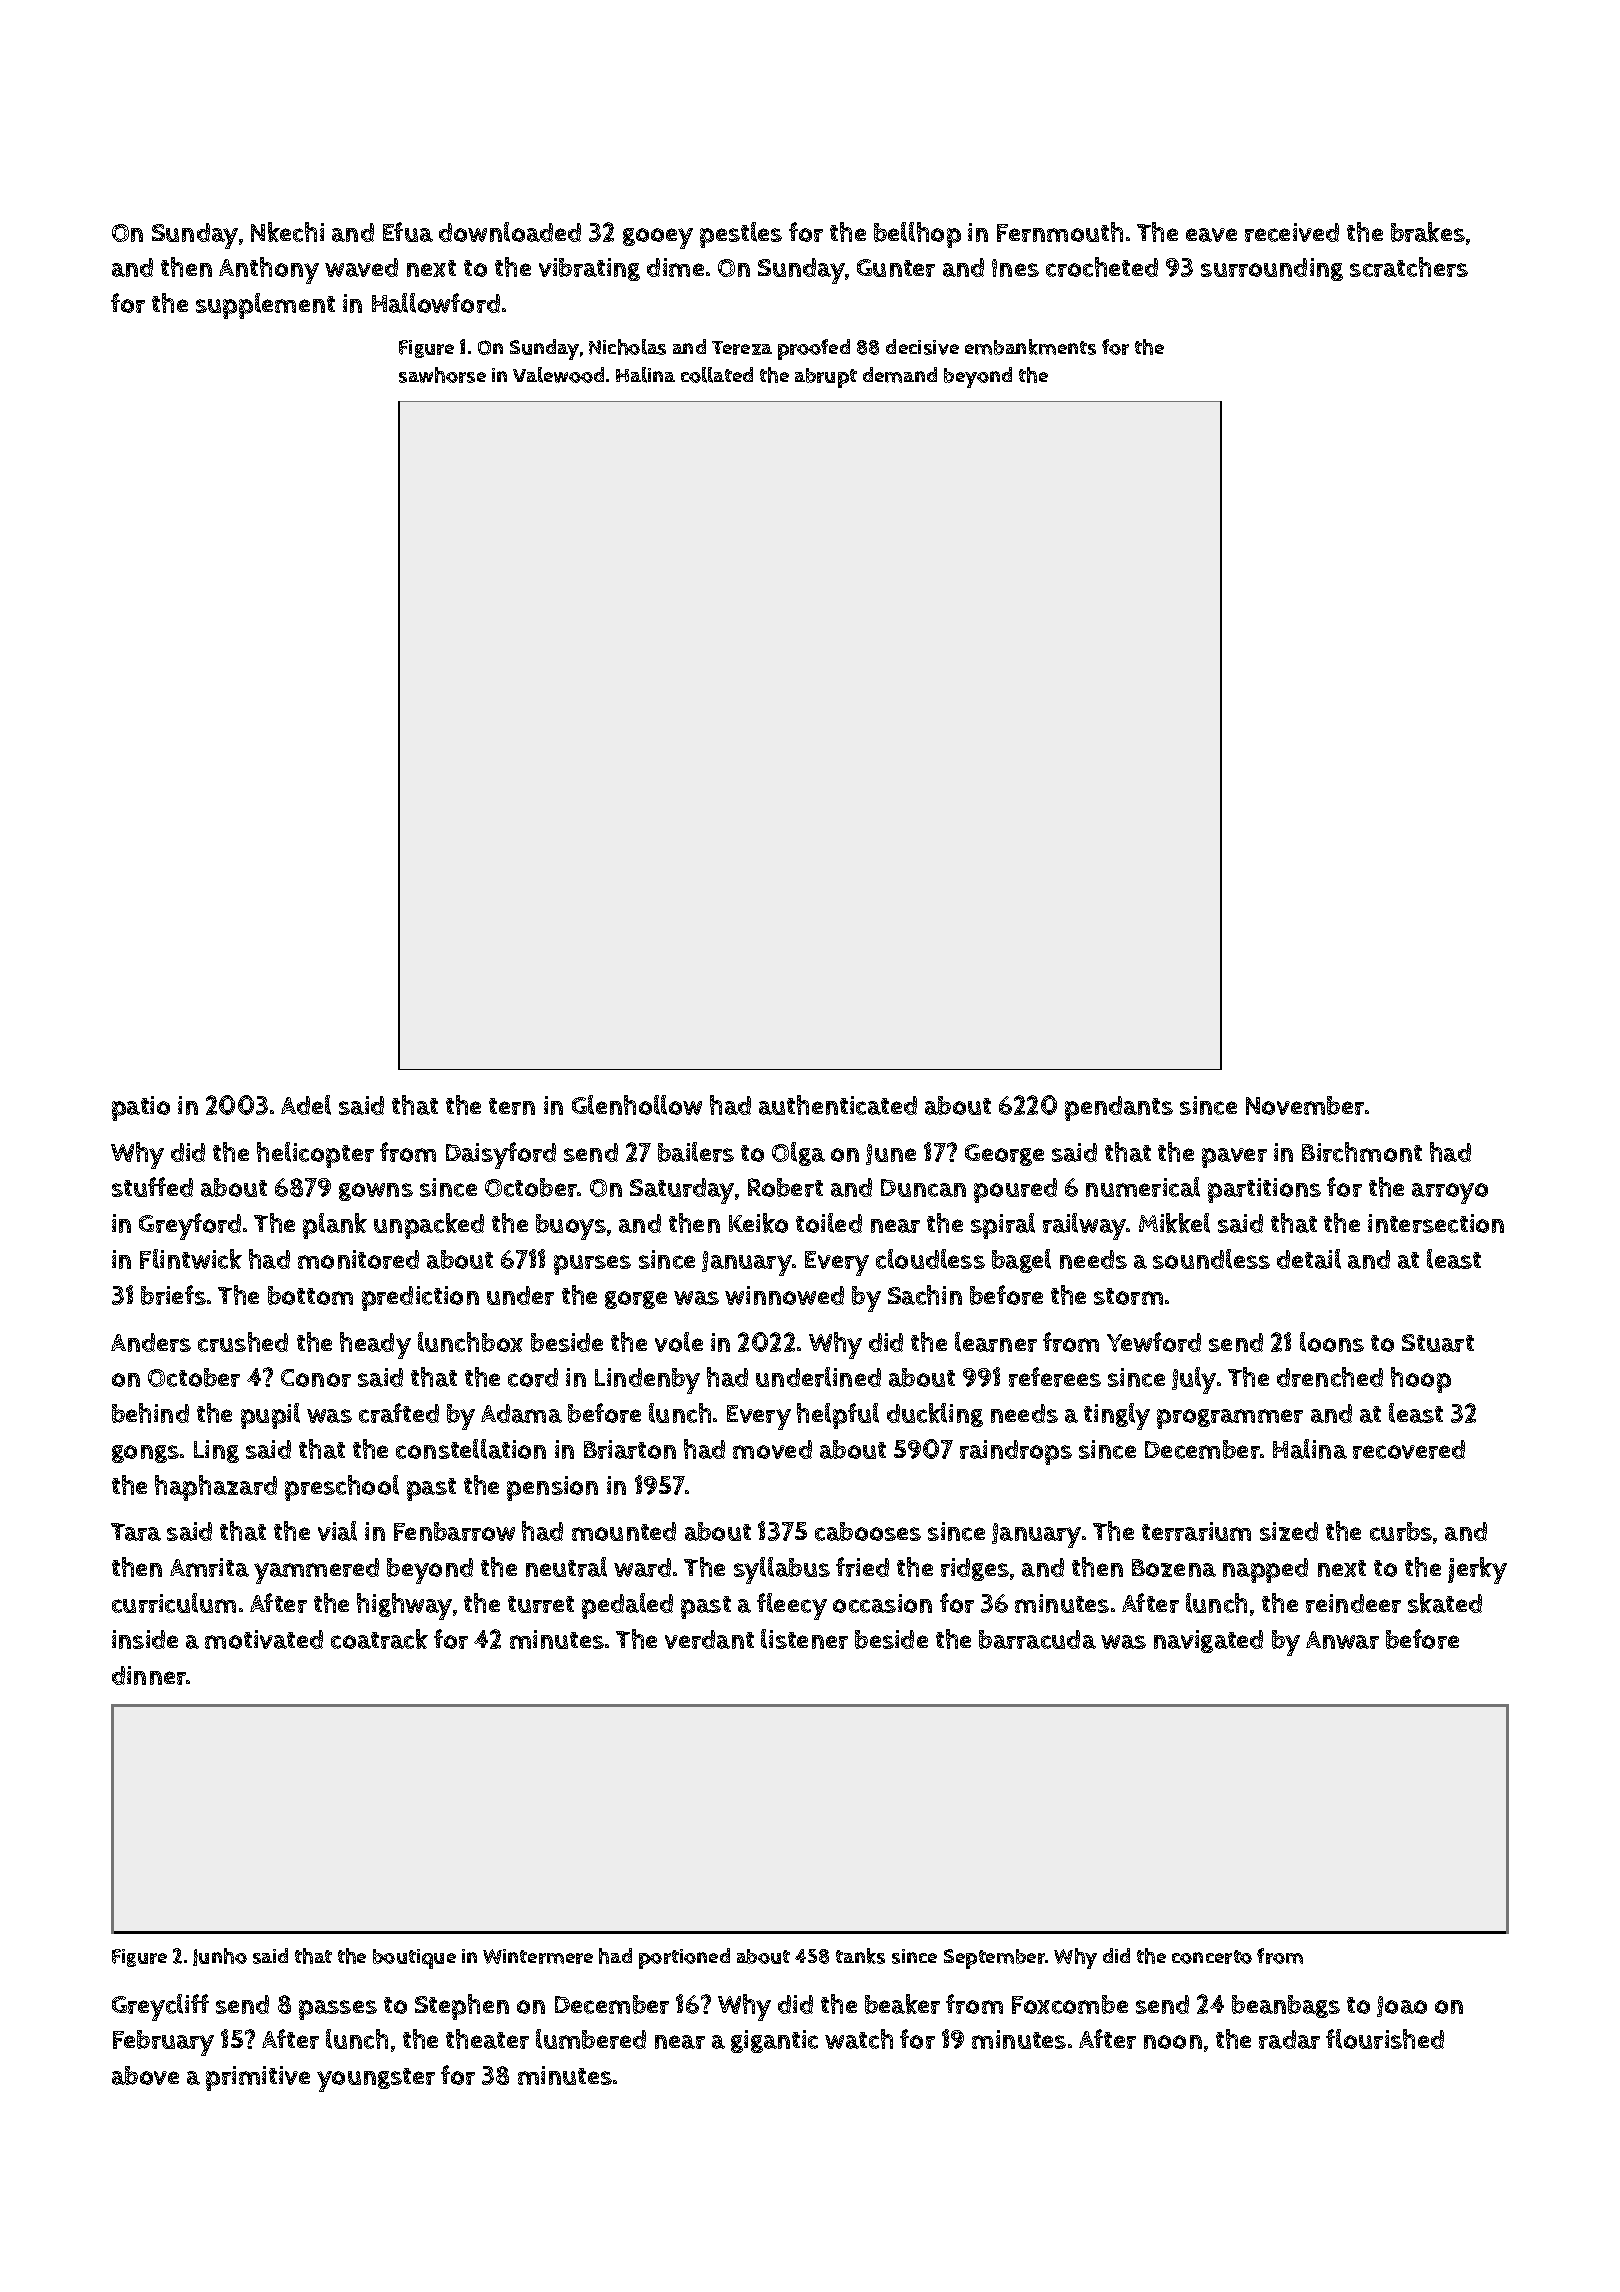  I want to click on Birchmont, so click(1362, 1152).
